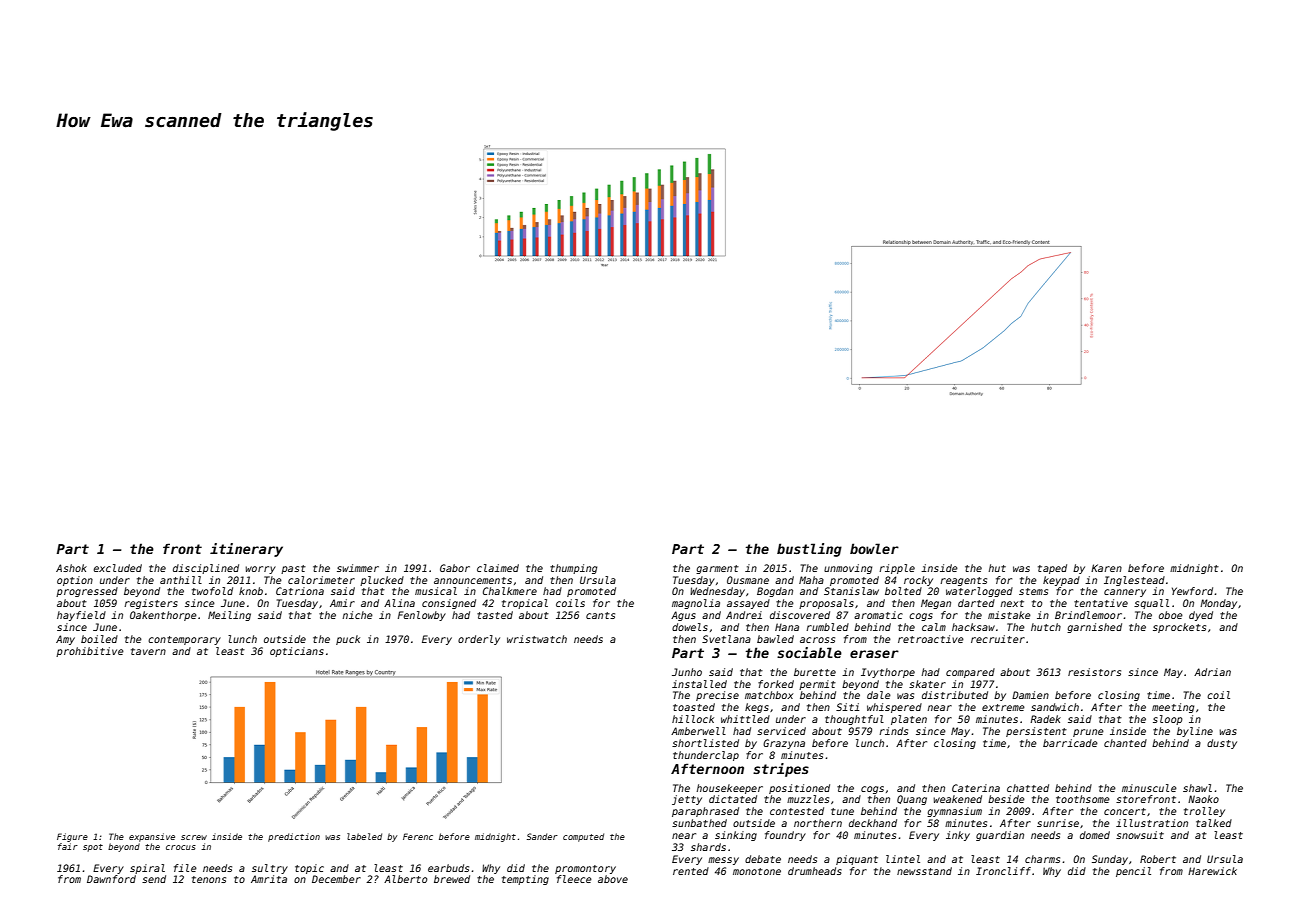 The width and height of the screenshot is (1308, 924). I want to click on garment, so click(717, 569).
